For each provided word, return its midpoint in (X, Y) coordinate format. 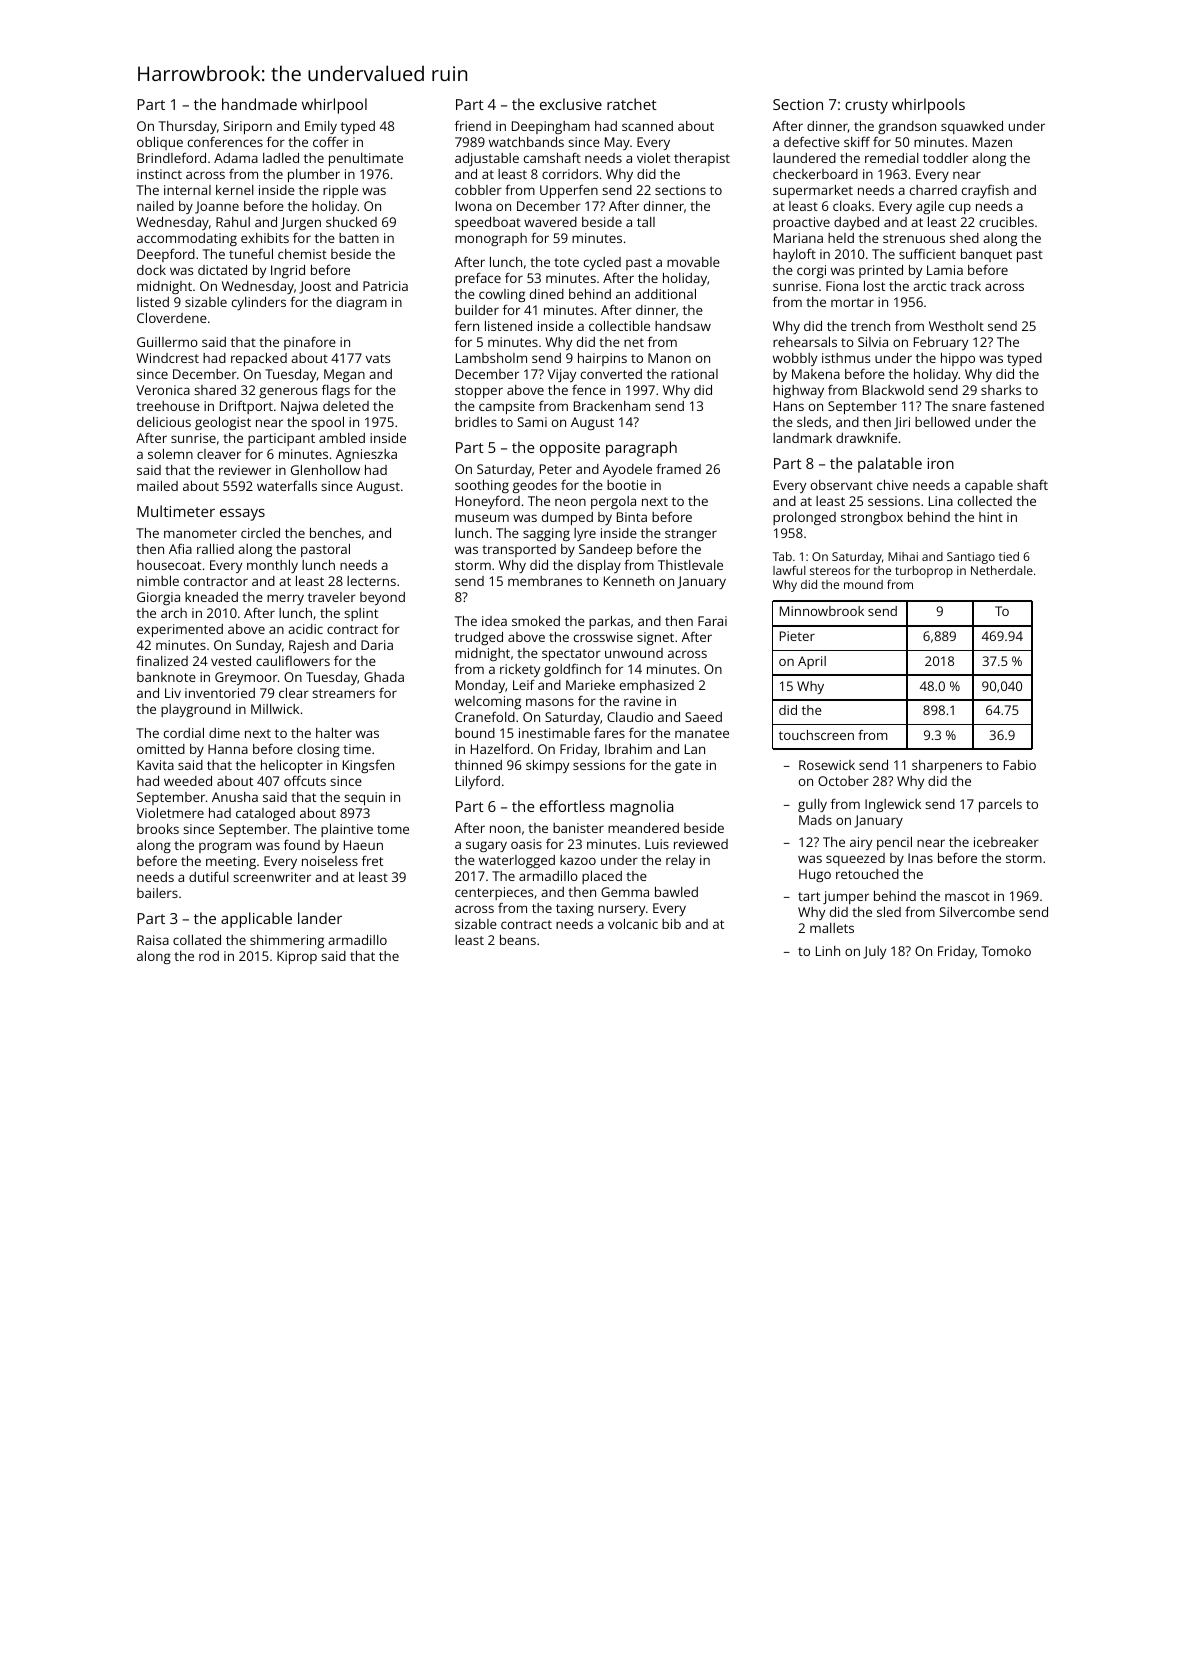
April (812, 662)
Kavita (155, 765)
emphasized (657, 686)
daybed (856, 223)
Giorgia (158, 598)
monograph (491, 239)
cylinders (259, 303)
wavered (550, 222)
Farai (712, 621)
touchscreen (816, 735)
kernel (235, 190)
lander (320, 918)
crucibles (1006, 222)
